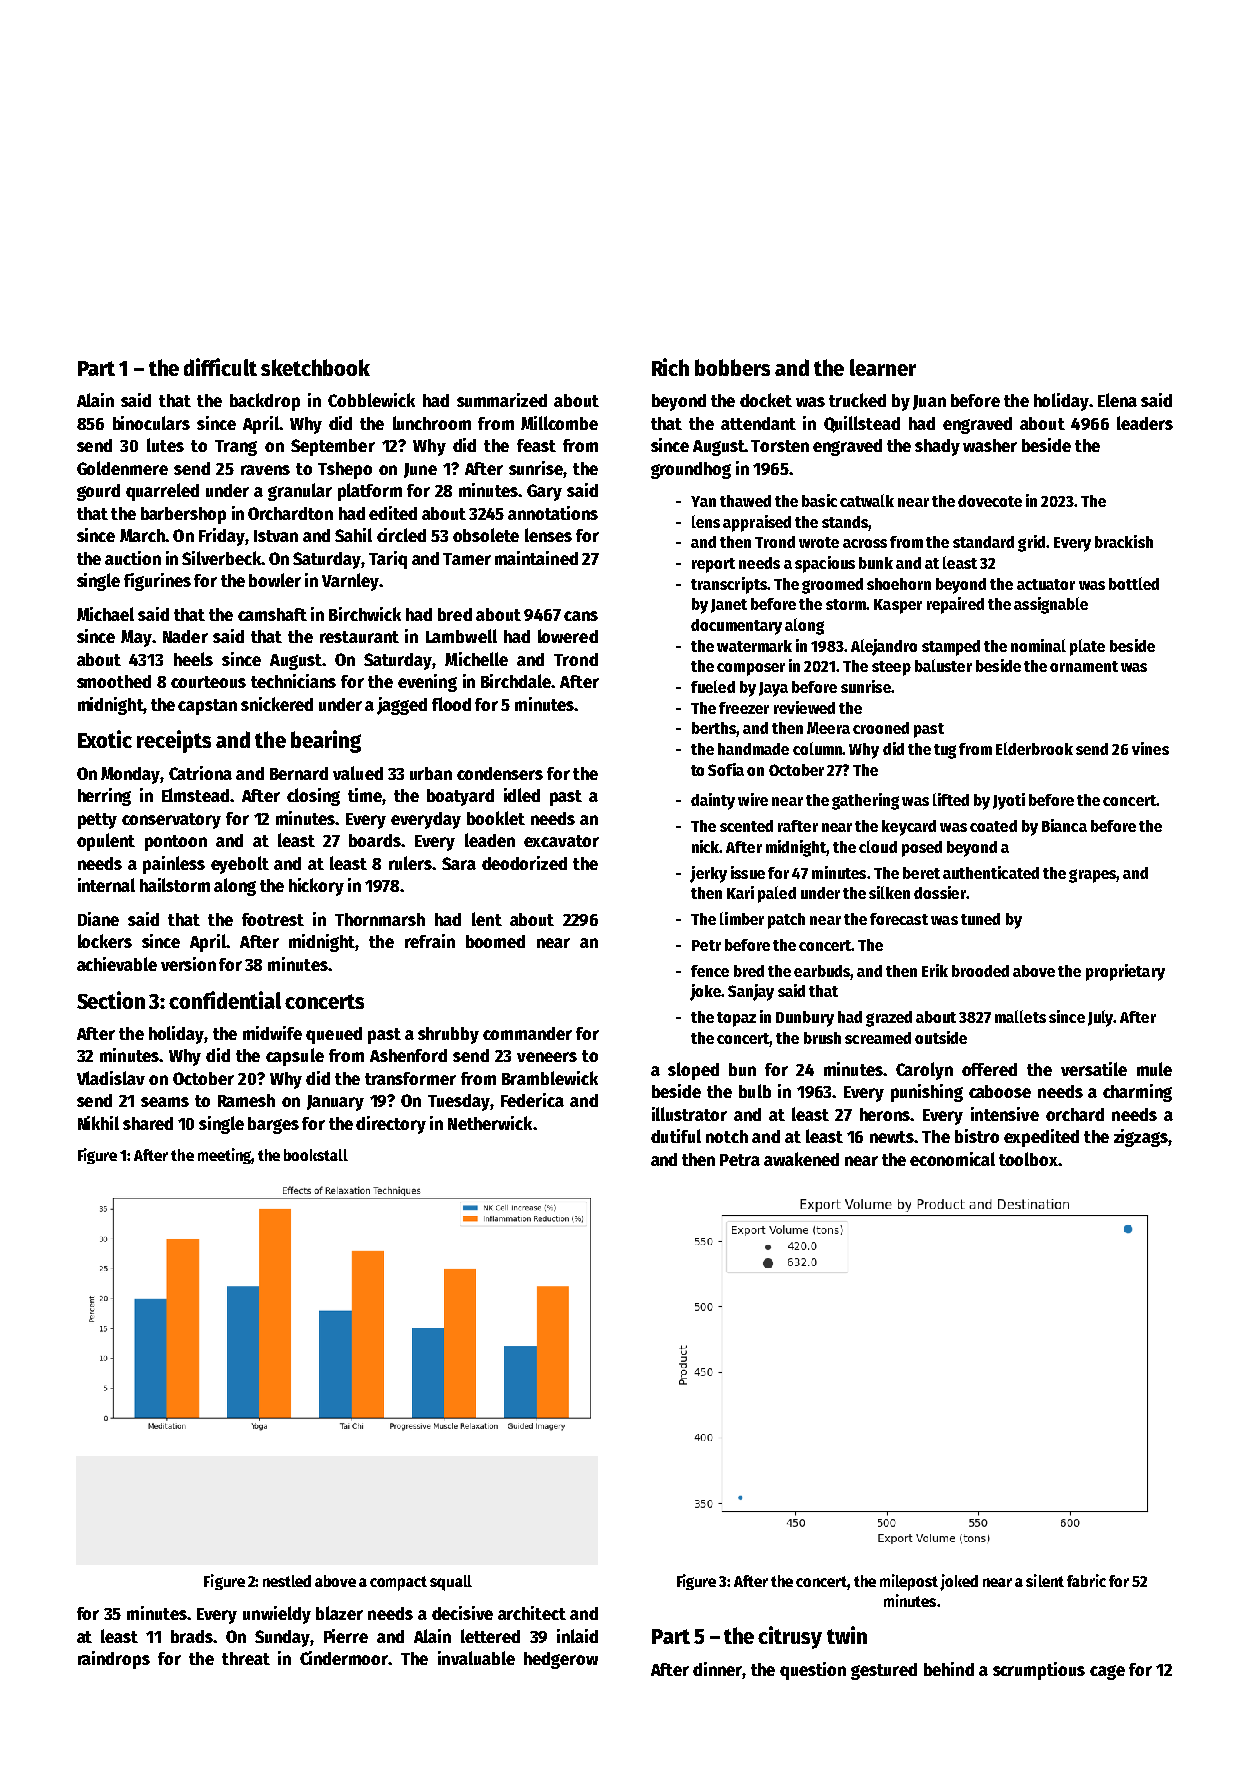 The height and width of the image is (1766, 1249). I want to click on learner, so click(883, 367).
